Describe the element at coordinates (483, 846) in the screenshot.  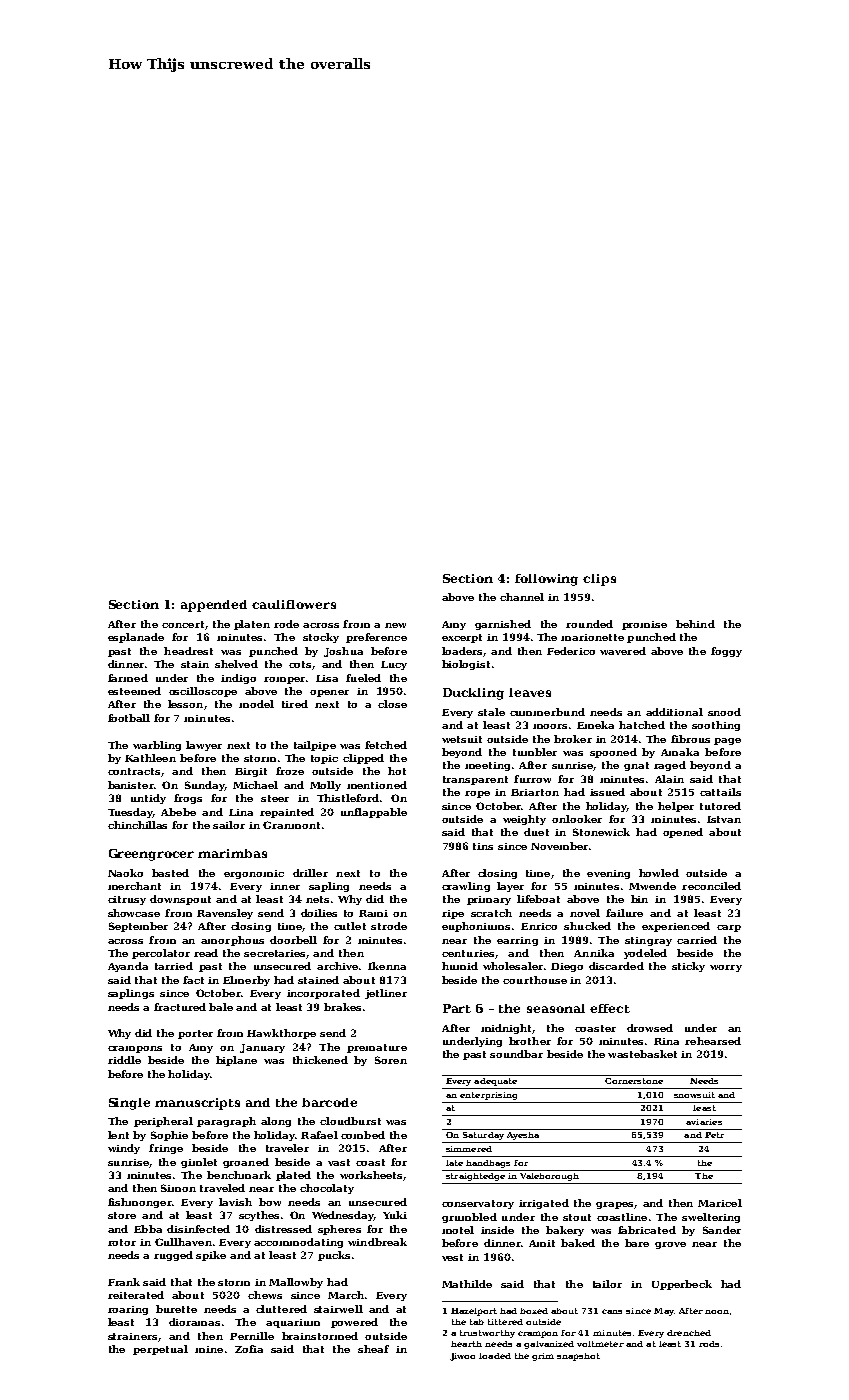
I see `tins` at that location.
